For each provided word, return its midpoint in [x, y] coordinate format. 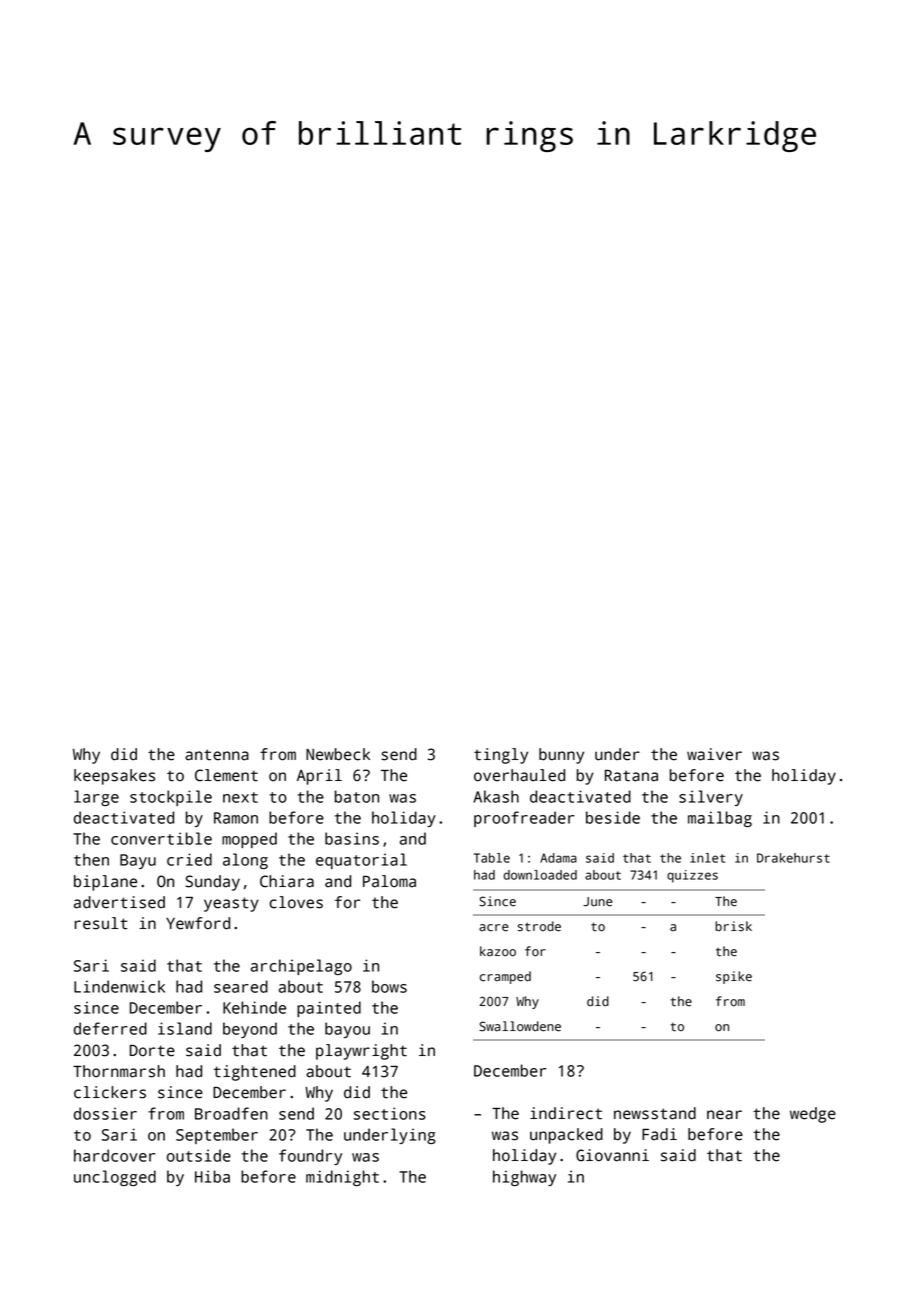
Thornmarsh [119, 1071]
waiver [714, 754]
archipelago [301, 967]
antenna [217, 755]
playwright [361, 1052]
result [101, 923]
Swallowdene [520, 1026]
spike [734, 977]
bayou [347, 1030]
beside [613, 817]
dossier [105, 1113]
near [724, 1115]
